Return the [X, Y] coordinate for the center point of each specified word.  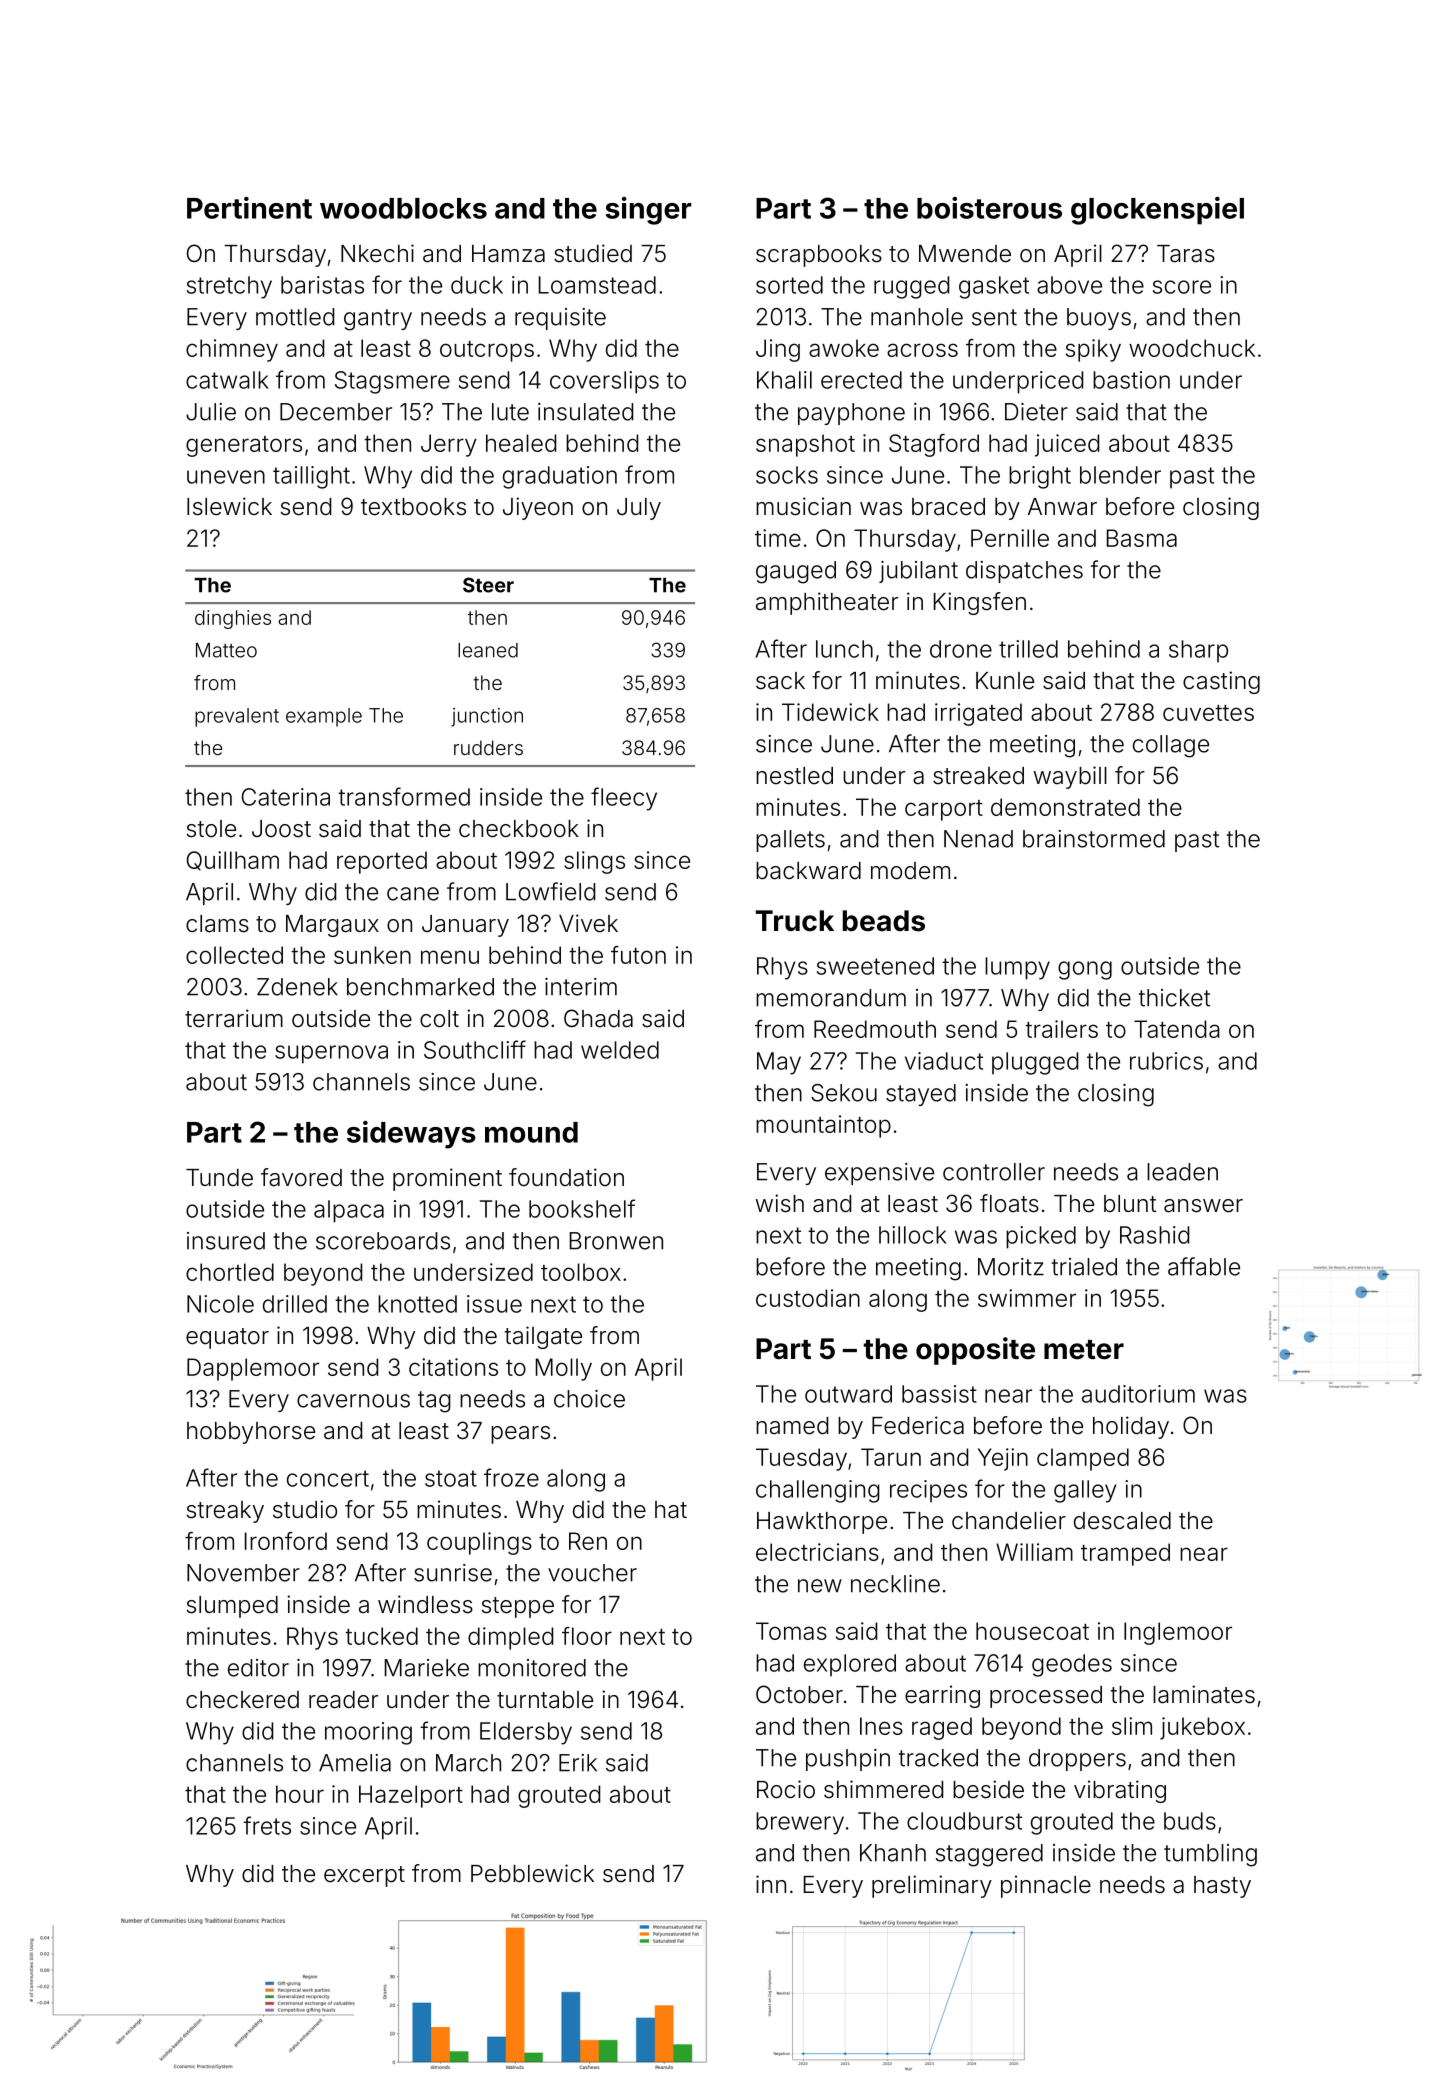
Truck [795, 921]
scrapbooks [819, 256]
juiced [1067, 445]
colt [439, 1019]
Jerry [449, 445]
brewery [800, 1823]
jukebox [1202, 1728]
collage [1171, 746]
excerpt [364, 1876]
